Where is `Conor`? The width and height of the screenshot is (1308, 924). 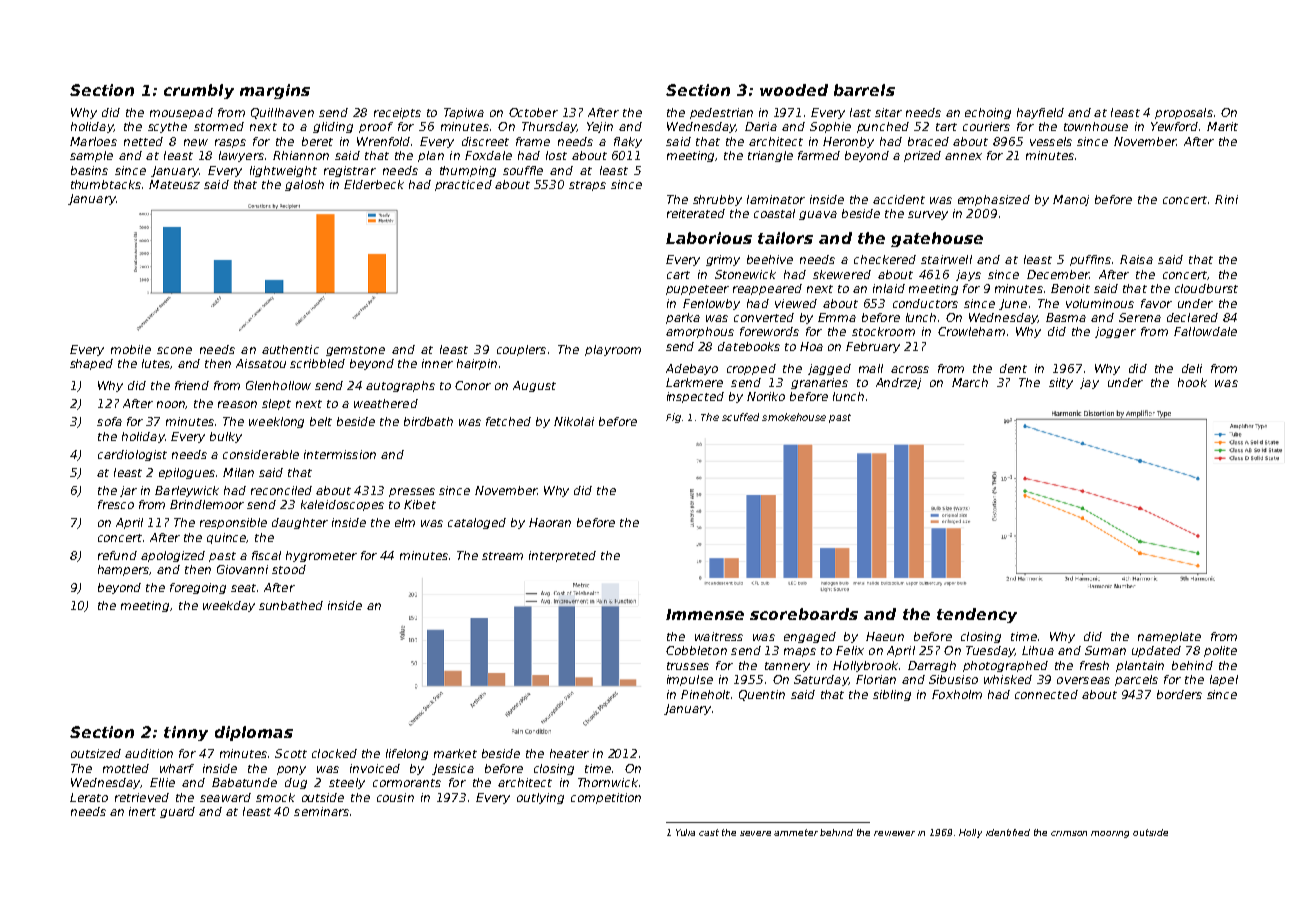 Conor is located at coordinates (473, 385).
